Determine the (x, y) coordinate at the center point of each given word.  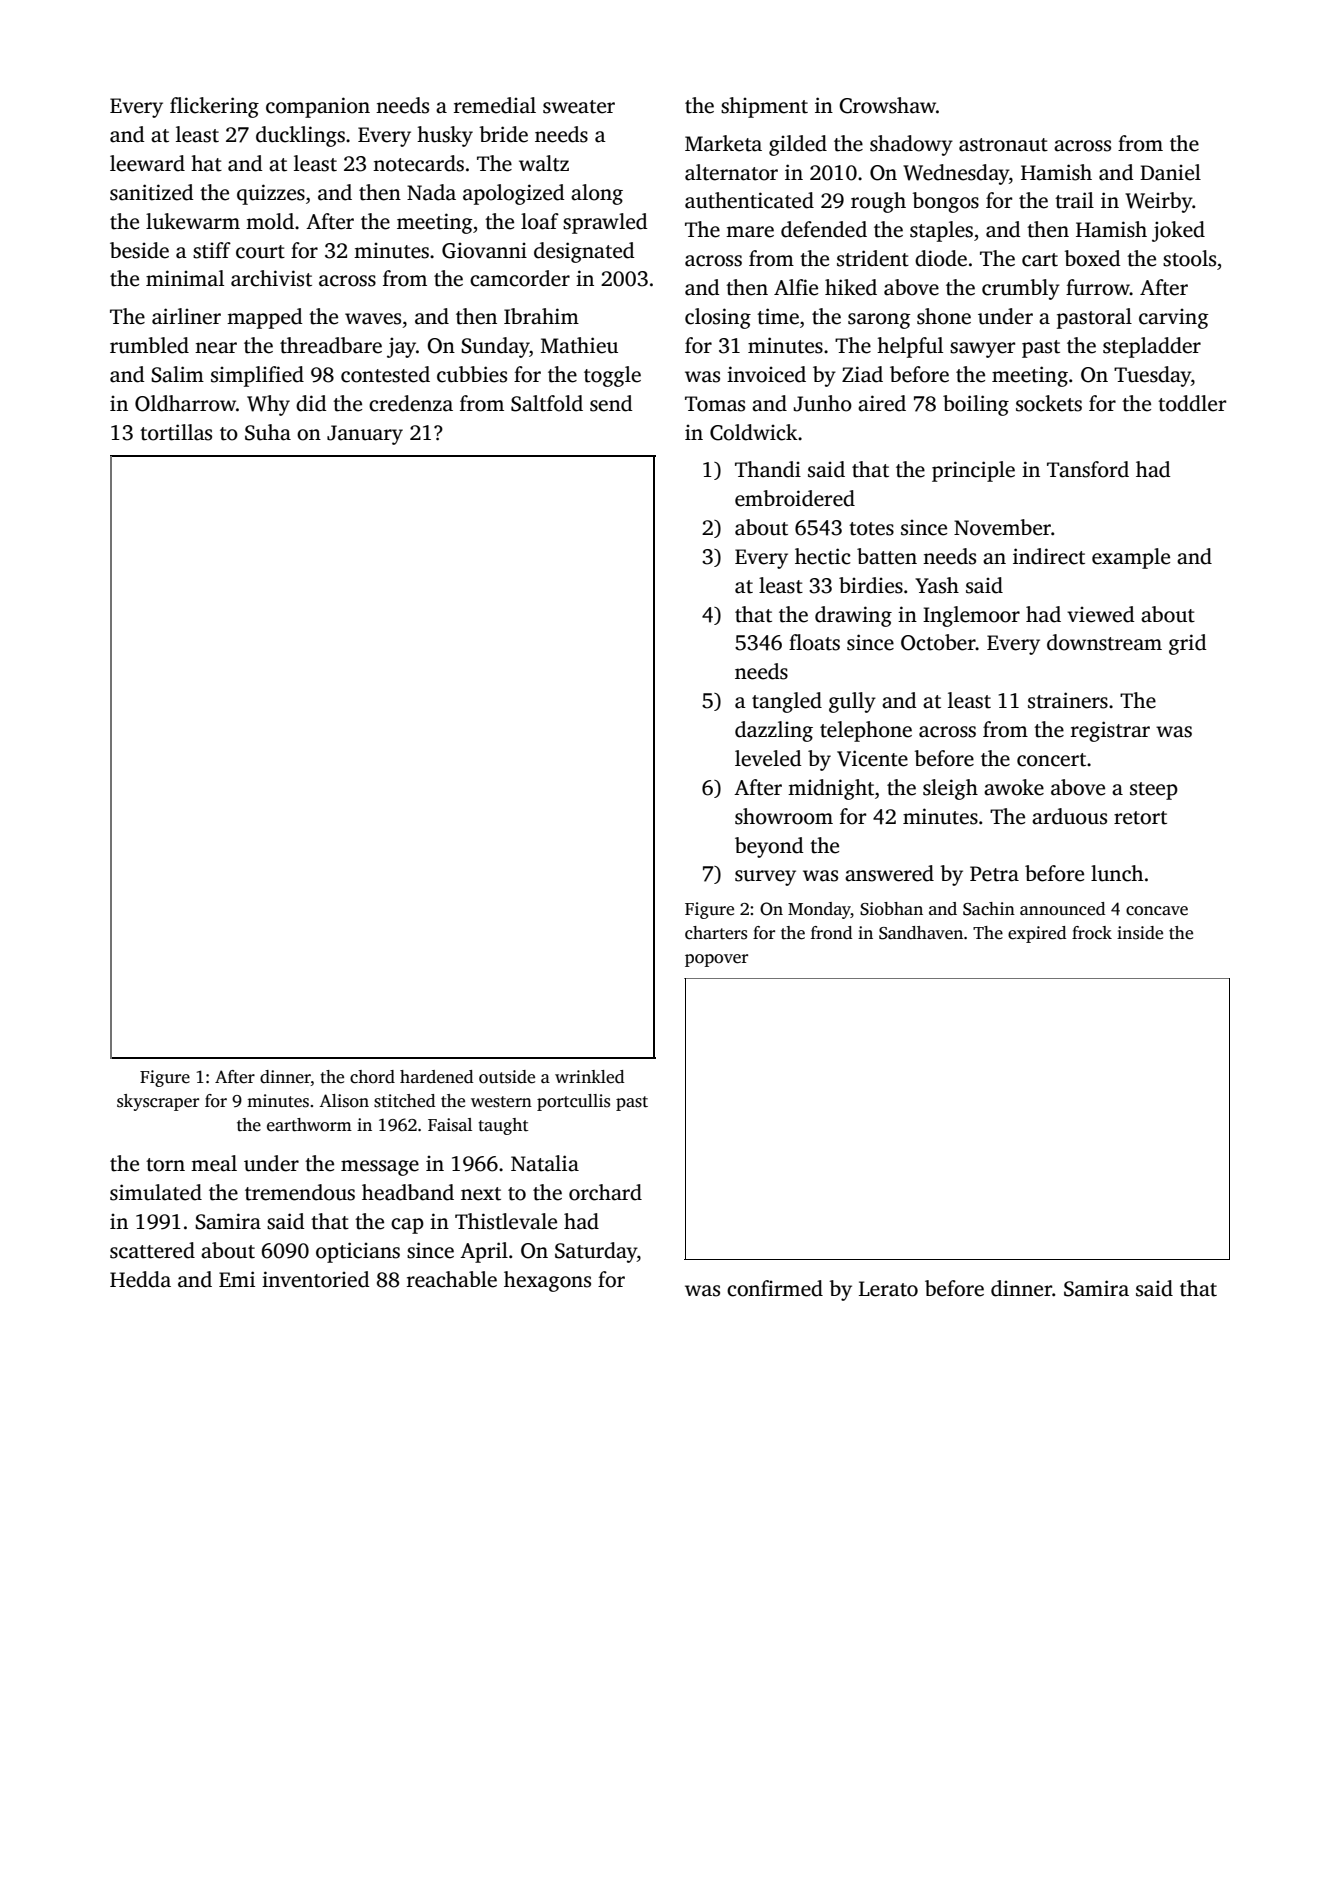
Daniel (1170, 172)
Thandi (768, 469)
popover (716, 960)
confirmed (775, 1288)
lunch (1117, 873)
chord (372, 1077)
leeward (147, 163)
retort (1140, 818)
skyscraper (158, 1102)
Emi (237, 1279)
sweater (579, 107)
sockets (1049, 403)
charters (716, 933)
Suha (268, 432)
